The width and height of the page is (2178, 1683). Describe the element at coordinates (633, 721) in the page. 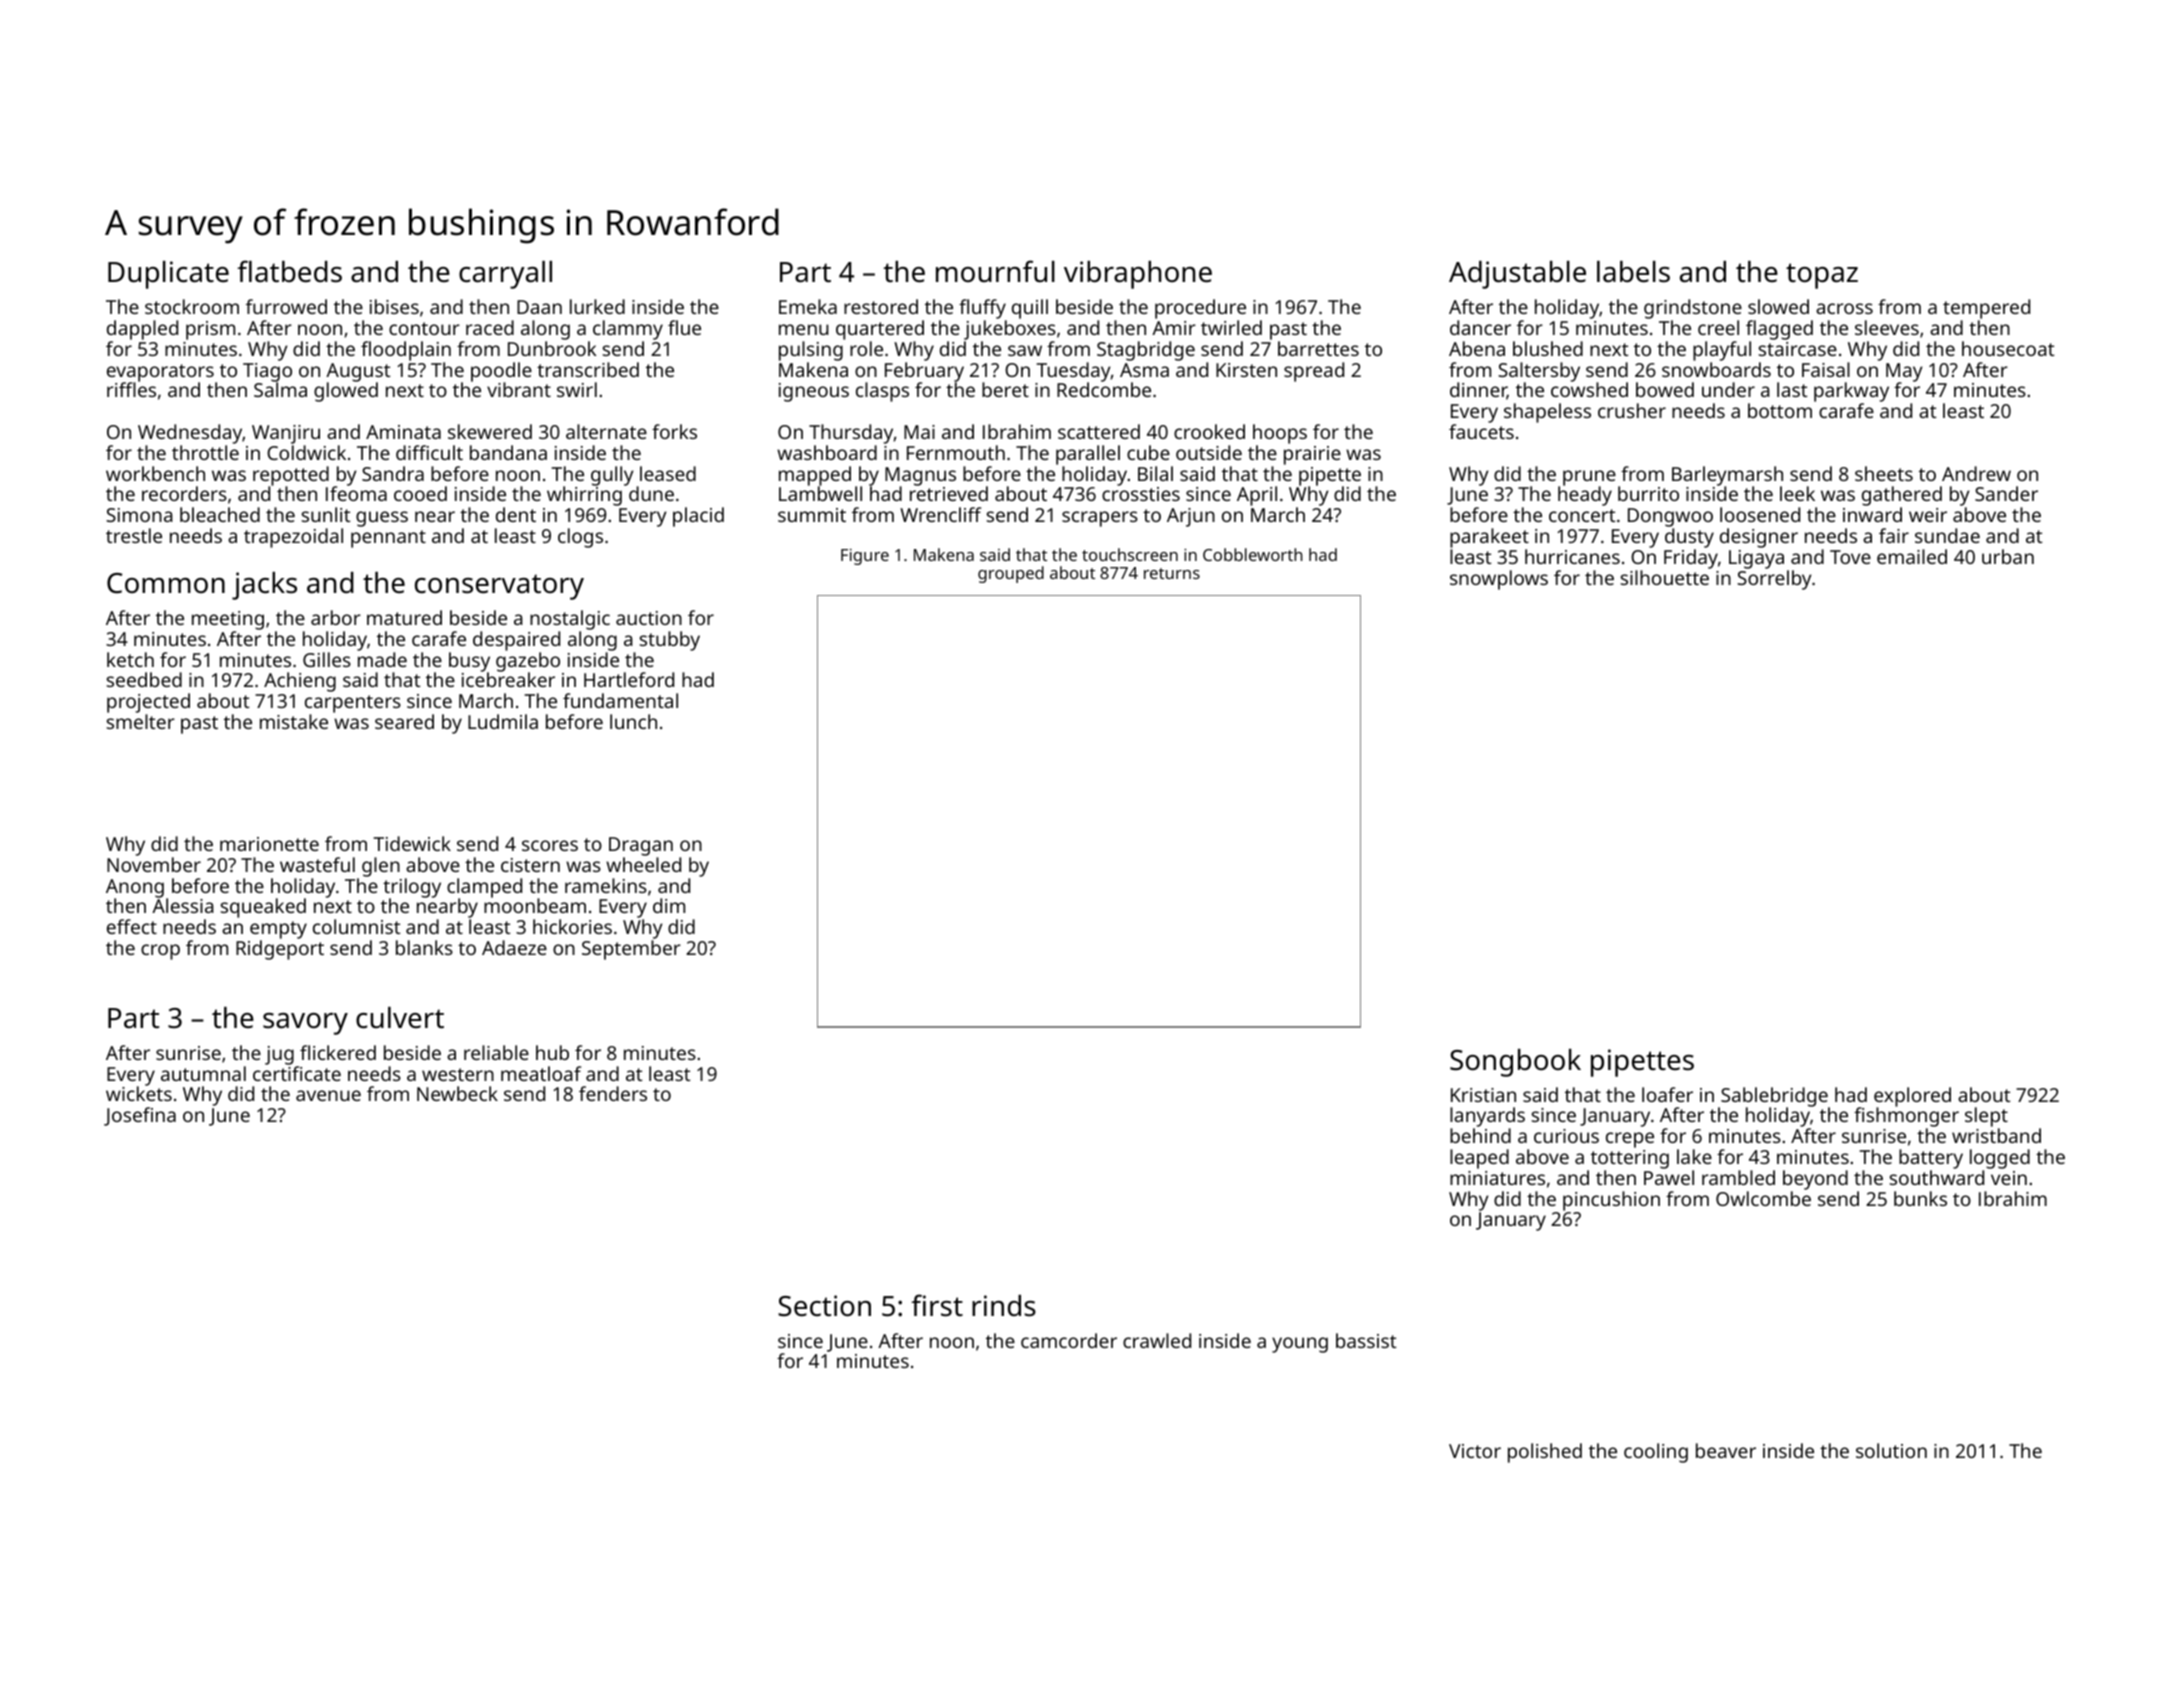

I see `lunch` at that location.
